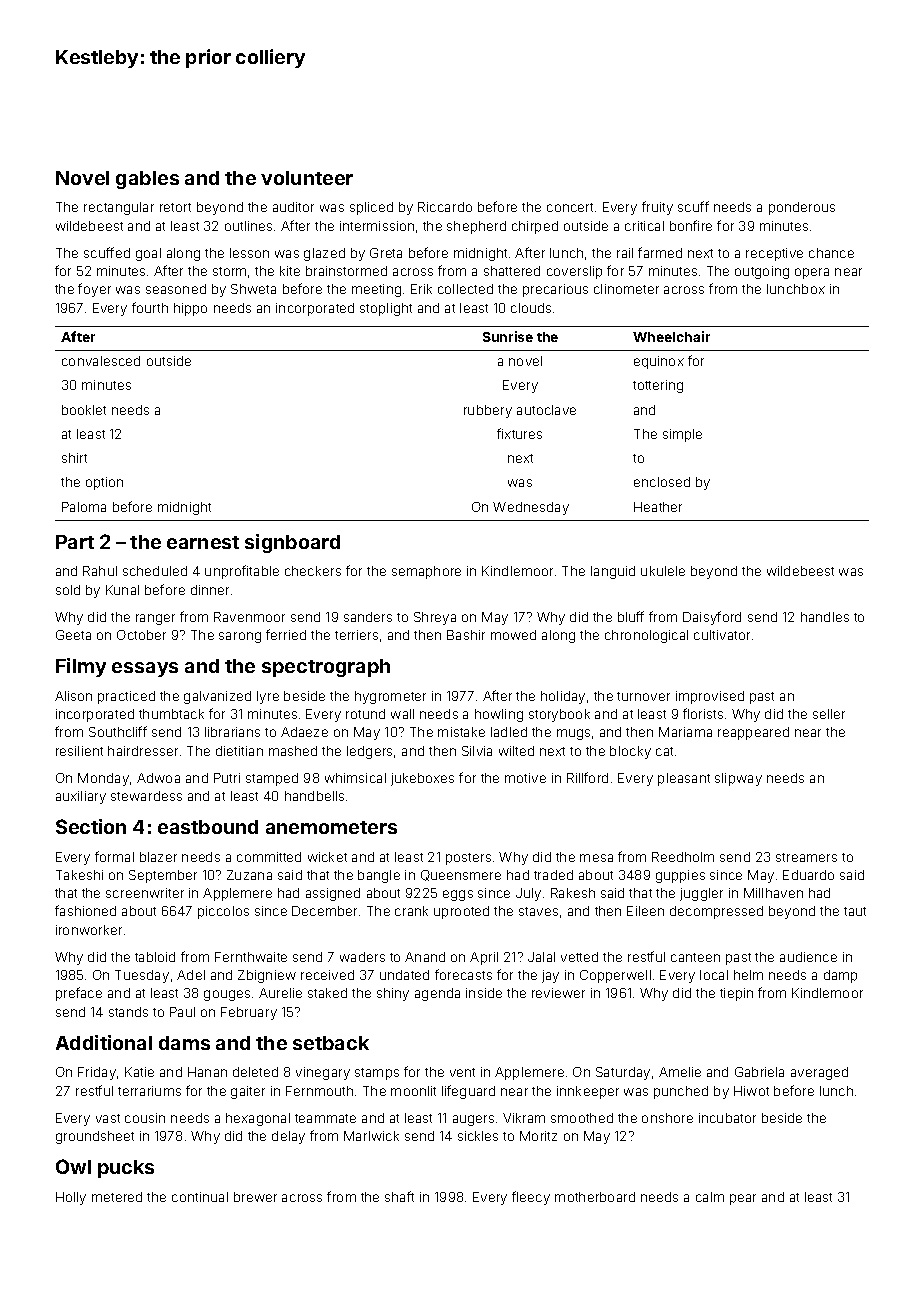 The height and width of the screenshot is (1314, 924). What do you see at coordinates (570, 207) in the screenshot?
I see `concert` at bounding box center [570, 207].
